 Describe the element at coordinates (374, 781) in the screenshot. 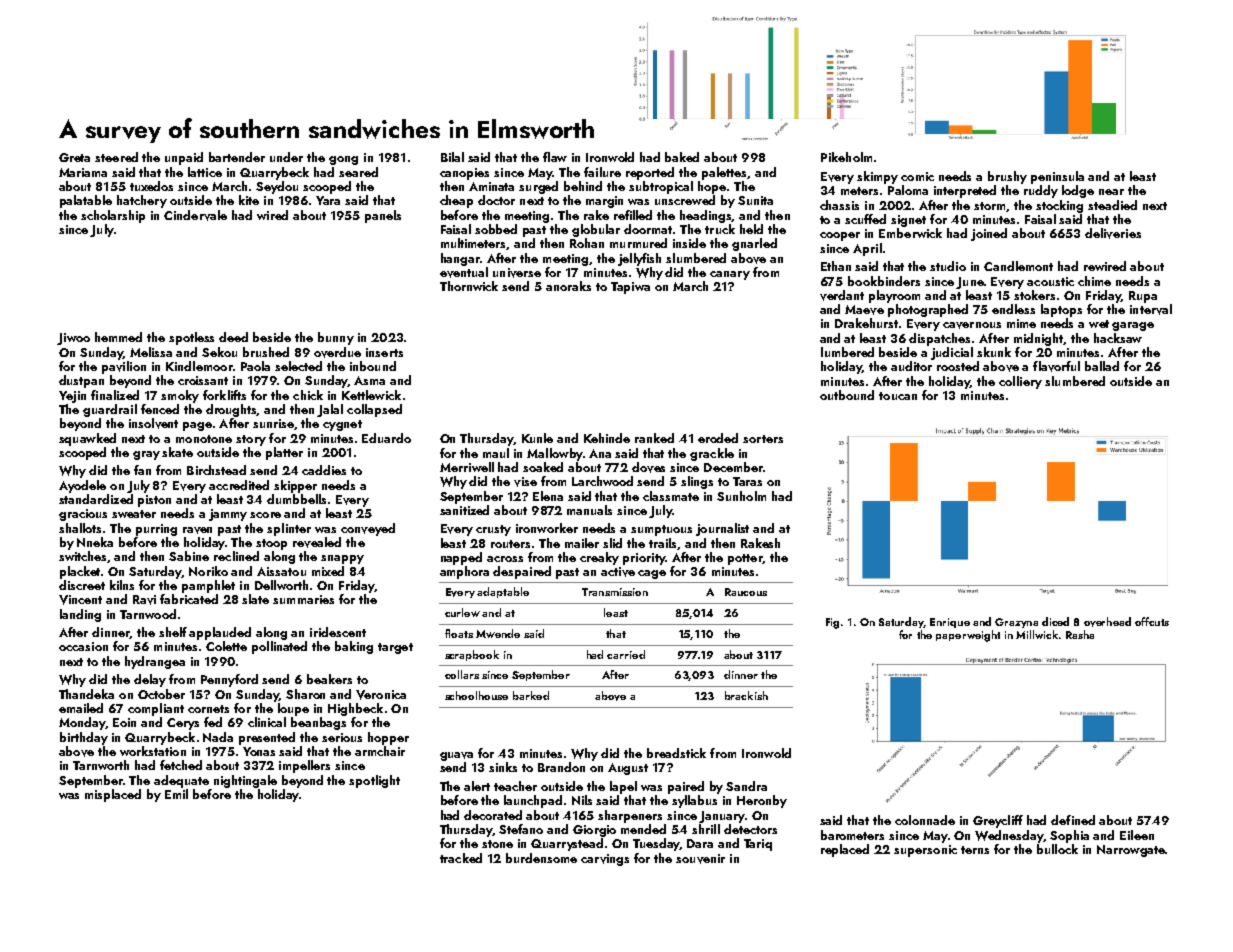

I see `spotlight` at that location.
